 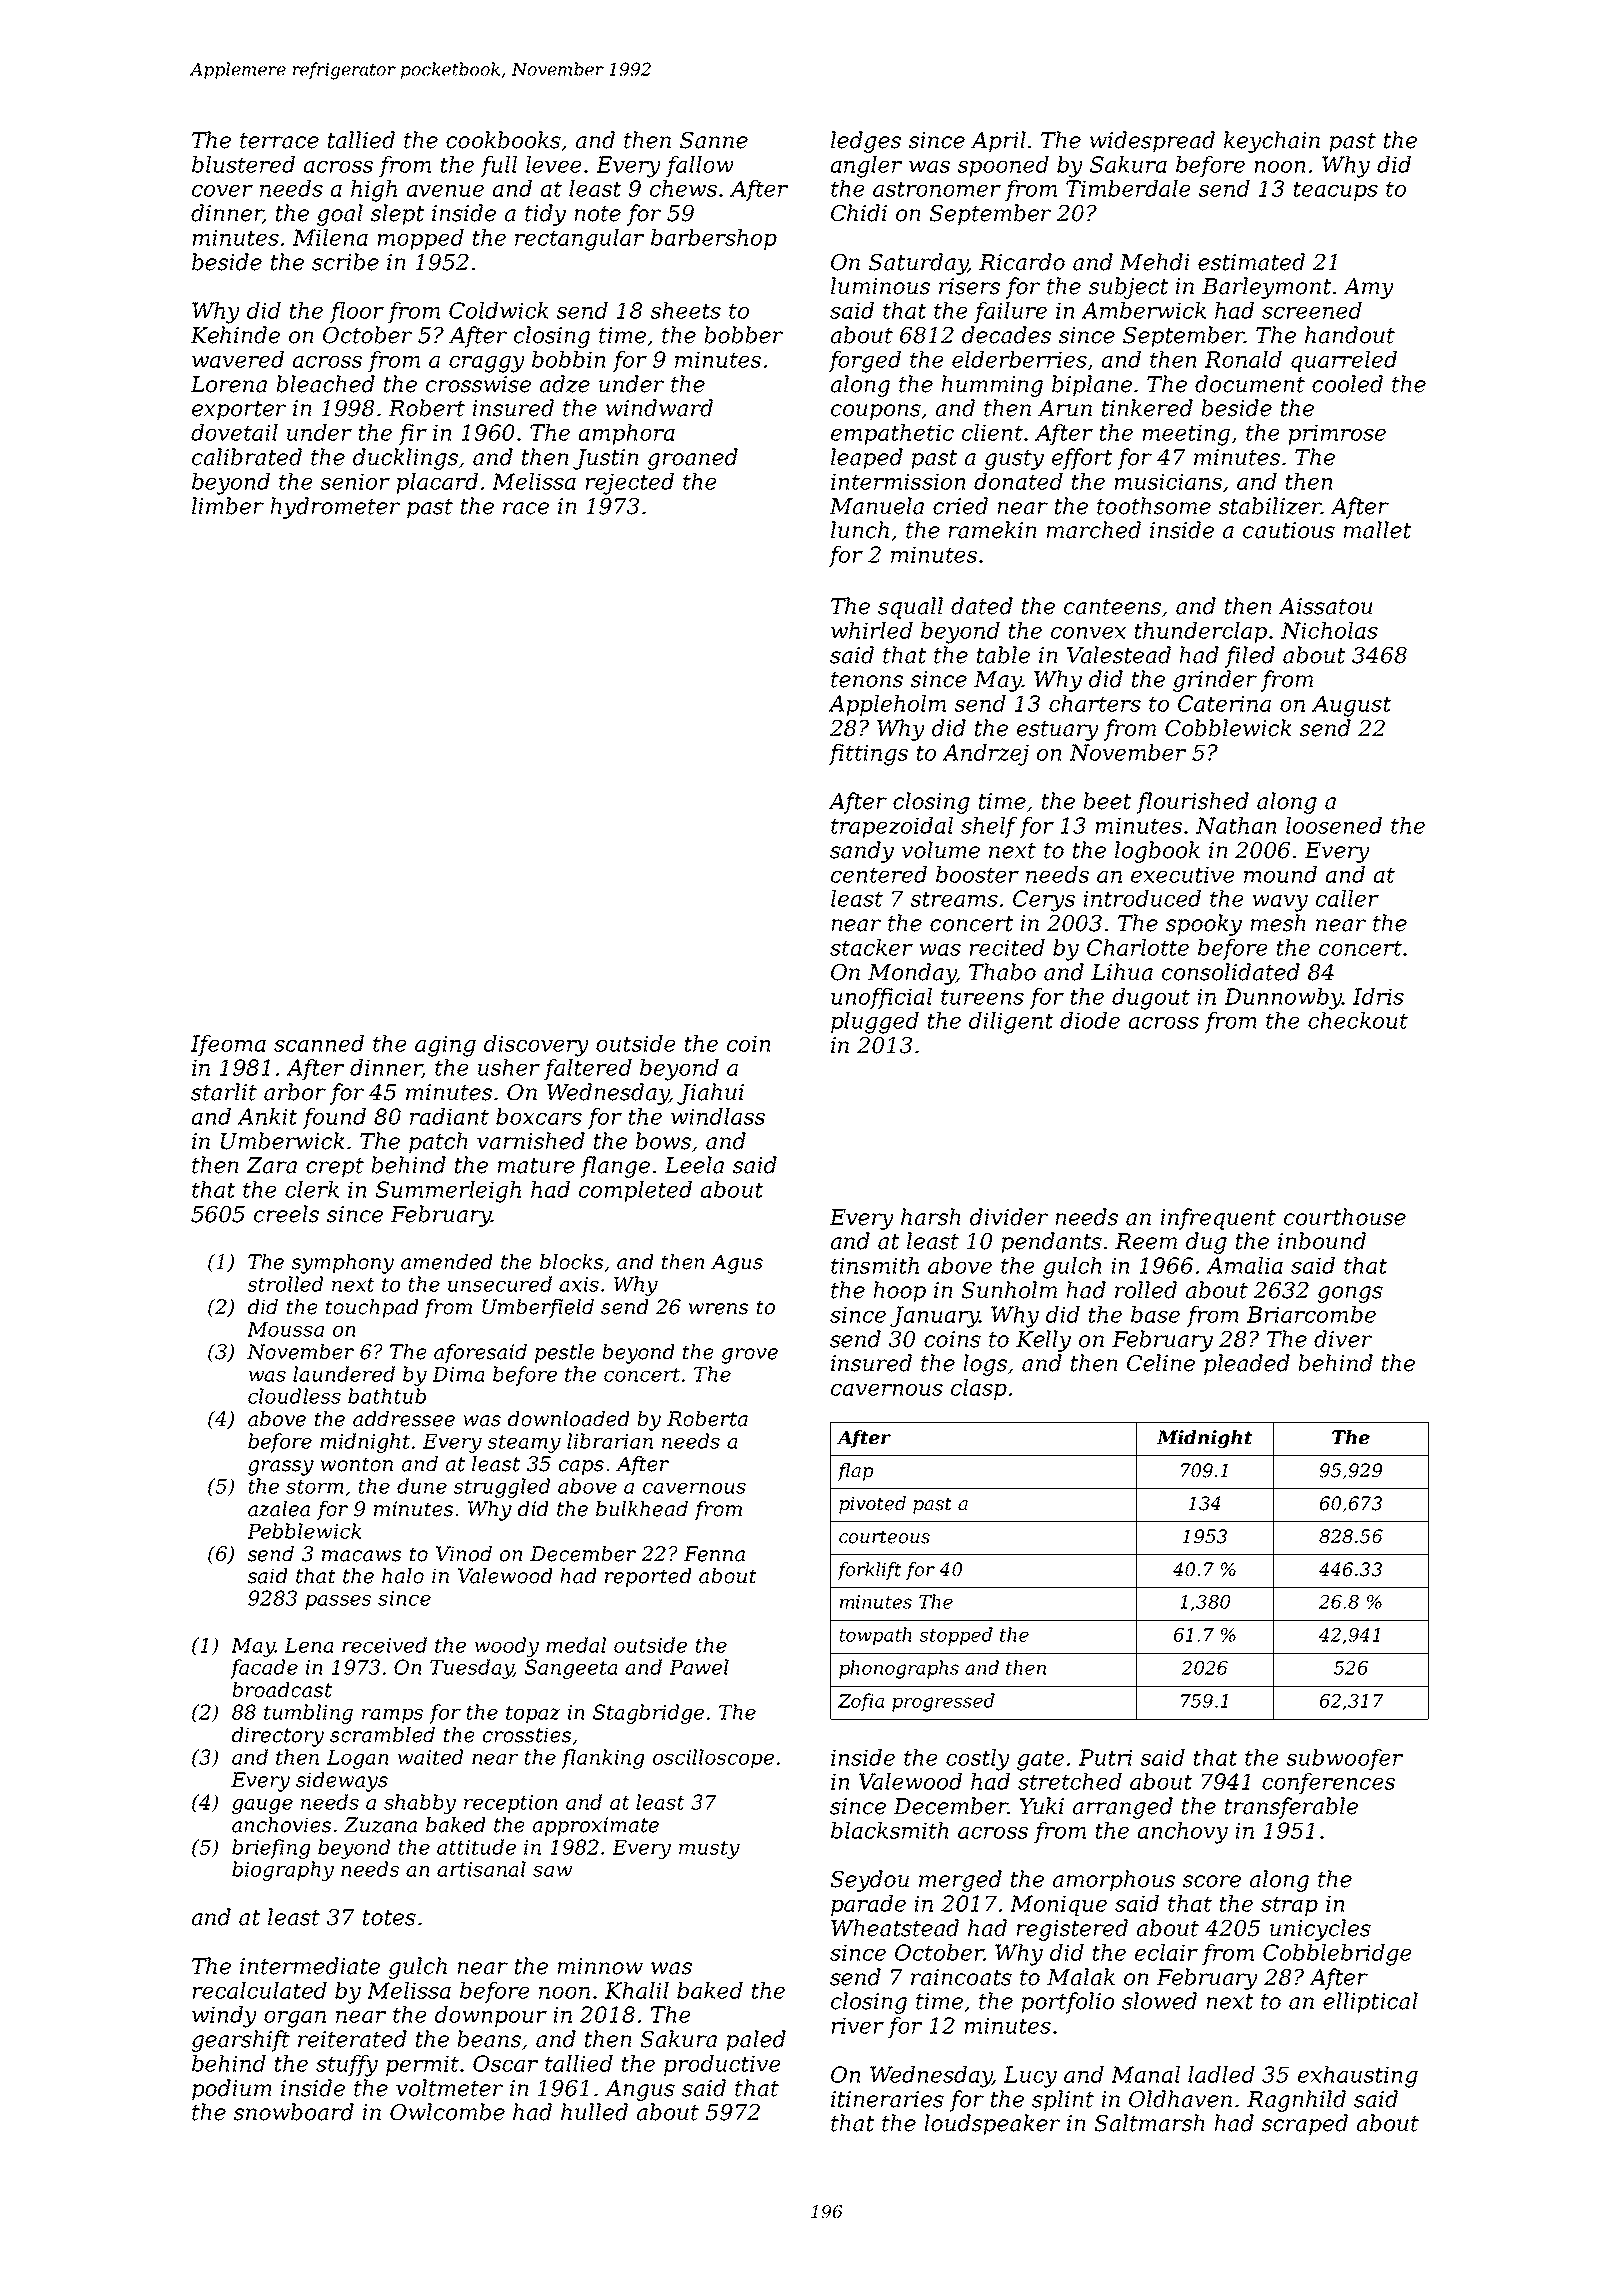 What do you see at coordinates (438, 1143) in the document?
I see `patch` at bounding box center [438, 1143].
